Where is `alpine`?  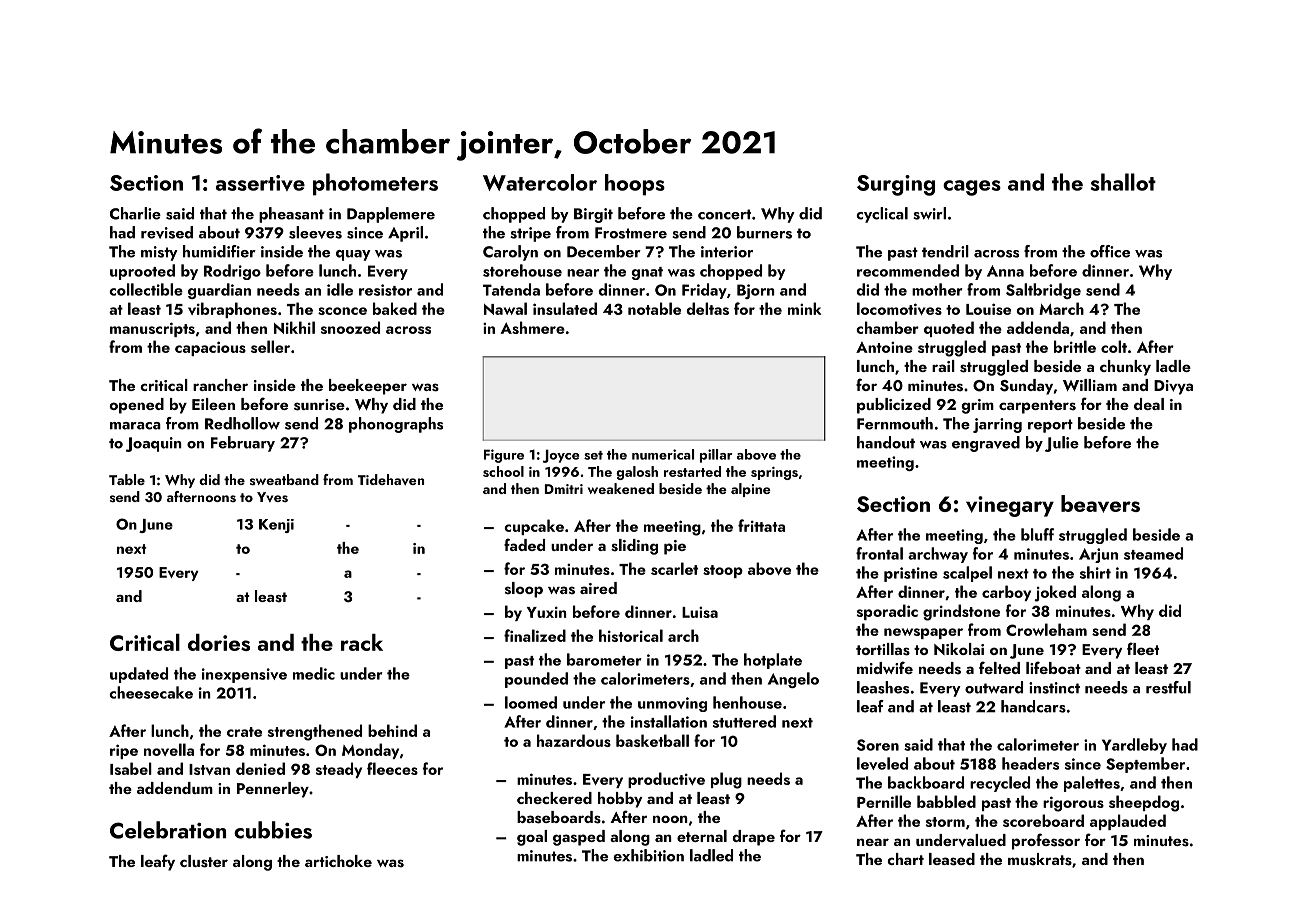 alpine is located at coordinates (751, 490).
